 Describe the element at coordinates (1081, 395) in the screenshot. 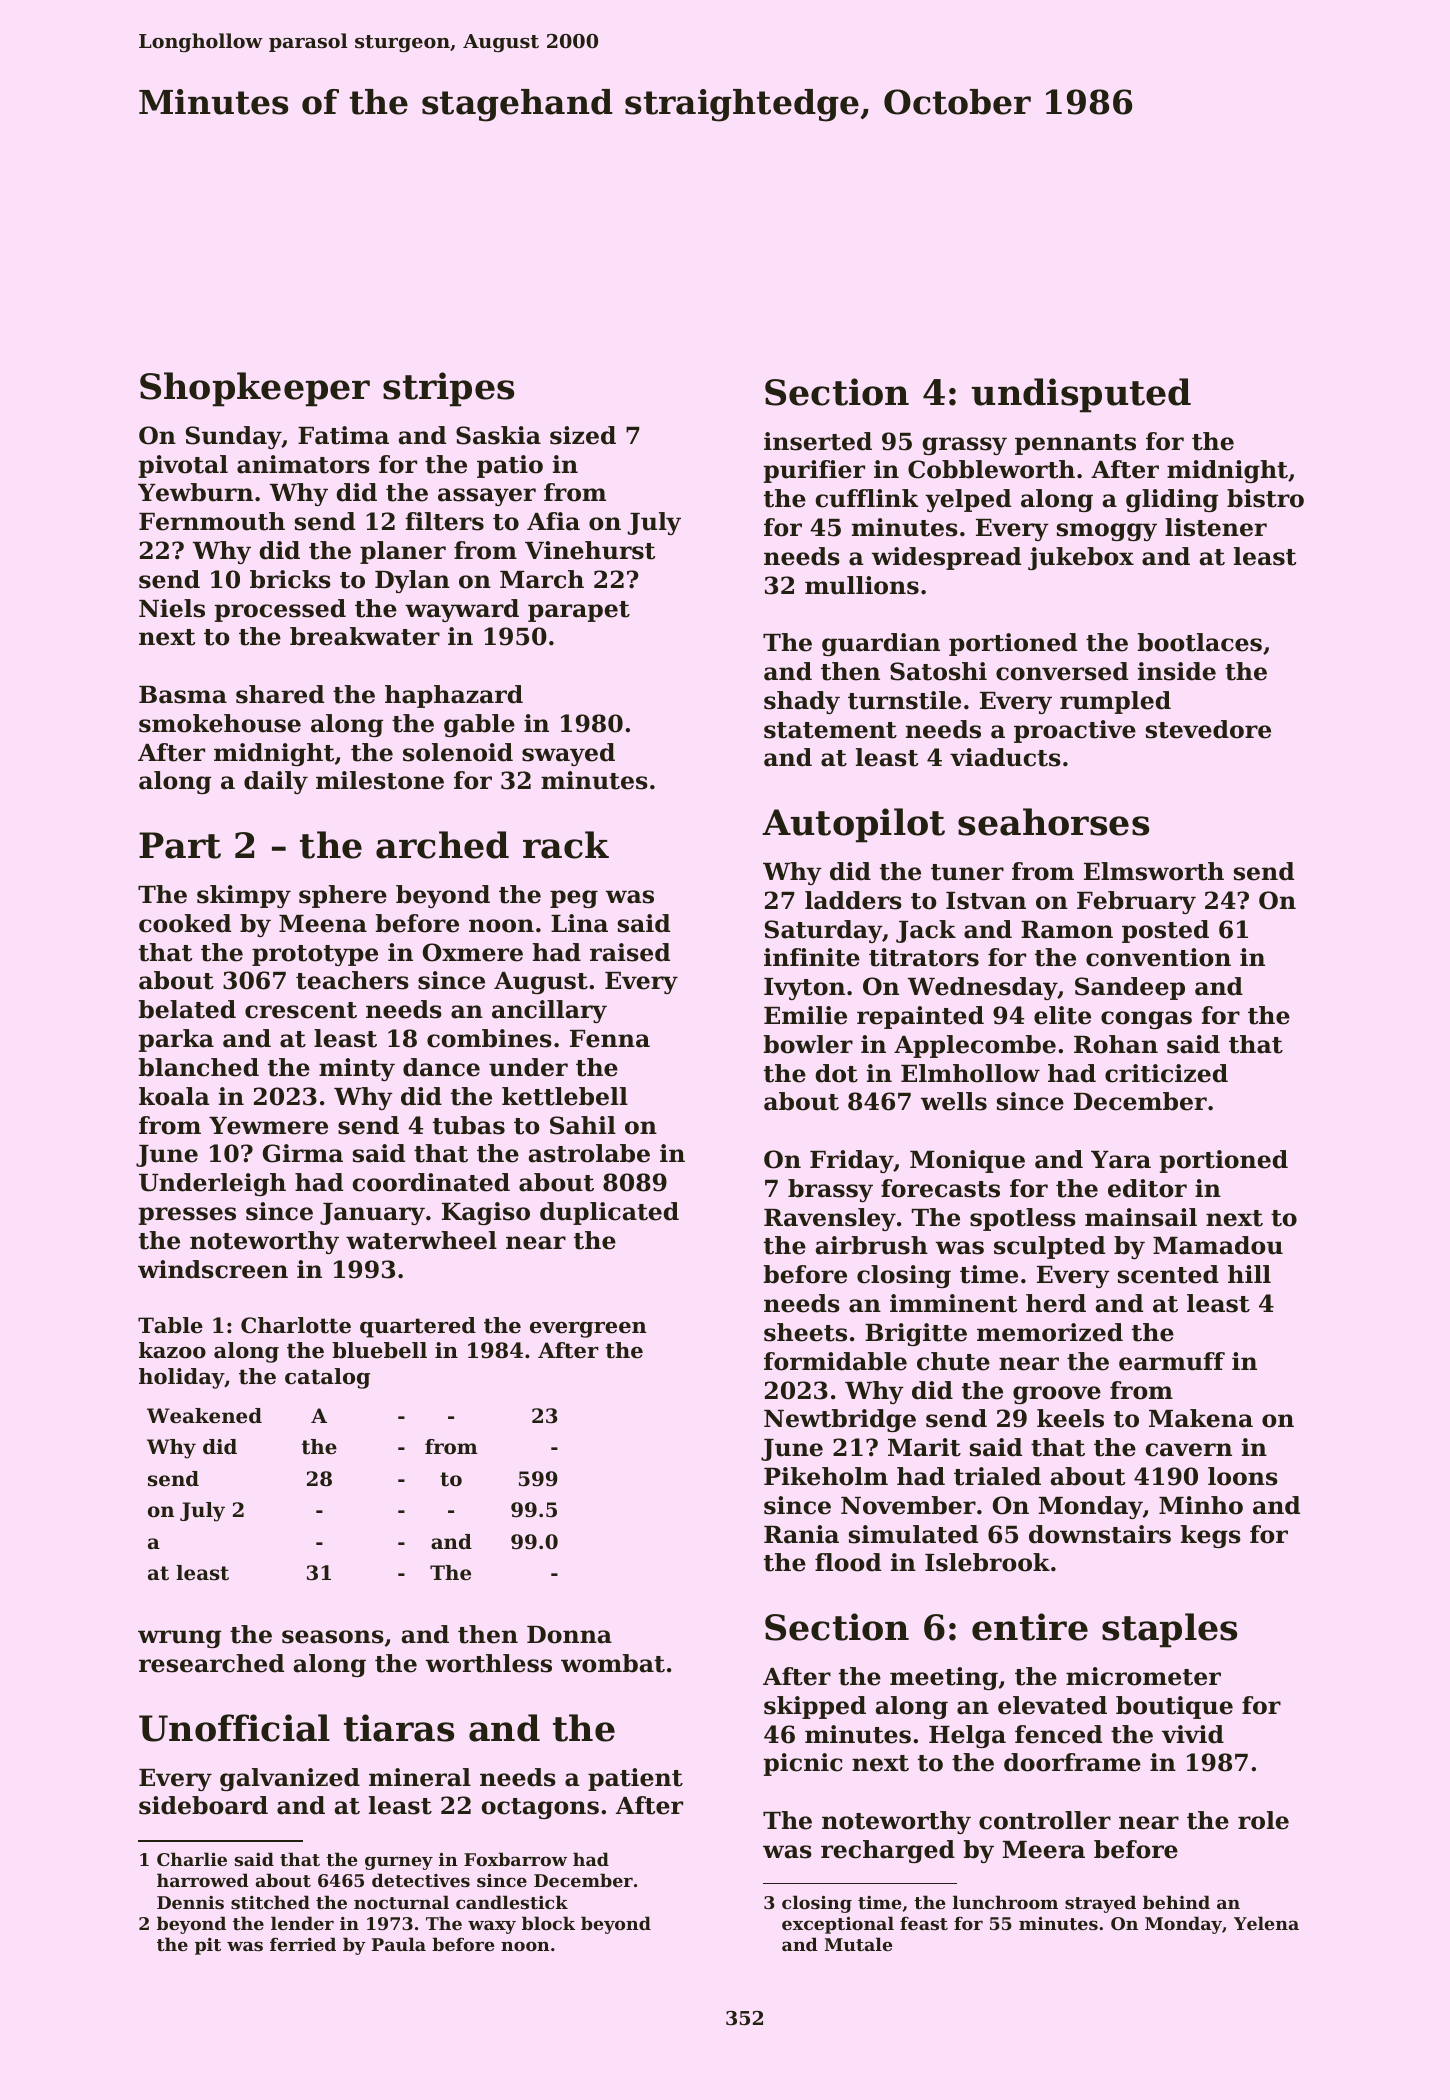

I see `undisputed` at that location.
